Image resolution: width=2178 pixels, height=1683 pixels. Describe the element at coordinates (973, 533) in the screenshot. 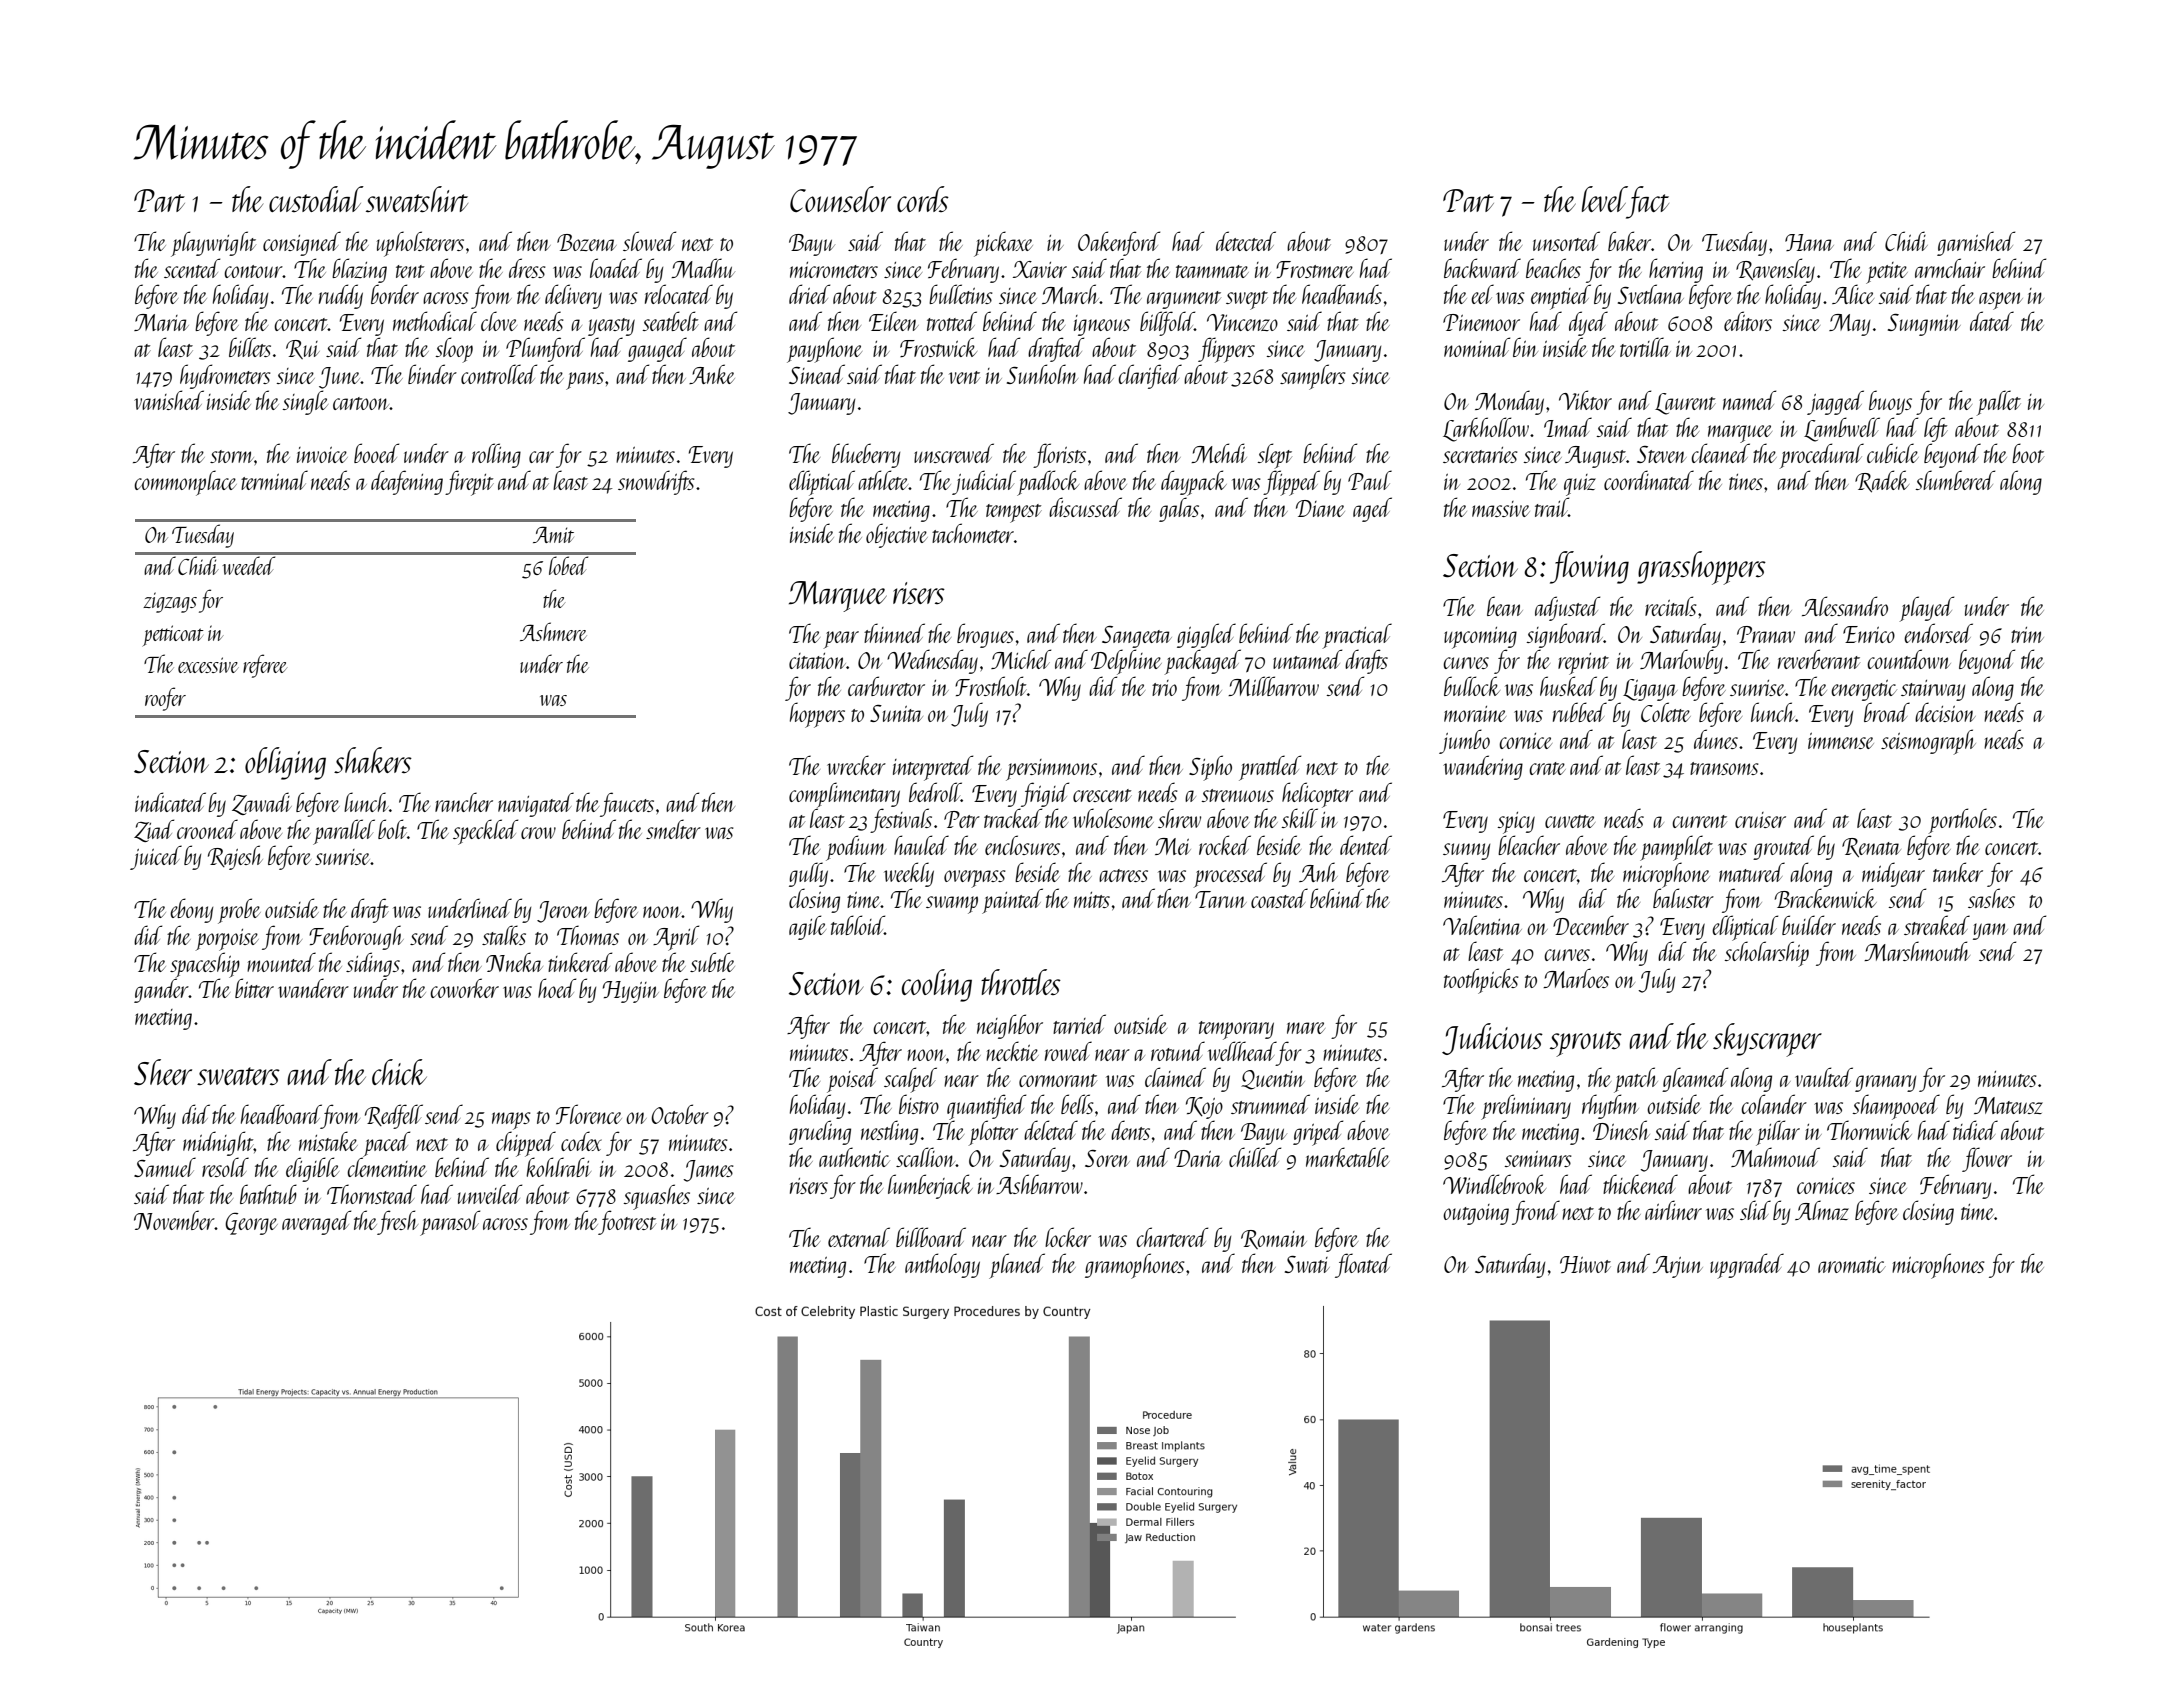

I see `tachometer` at that location.
